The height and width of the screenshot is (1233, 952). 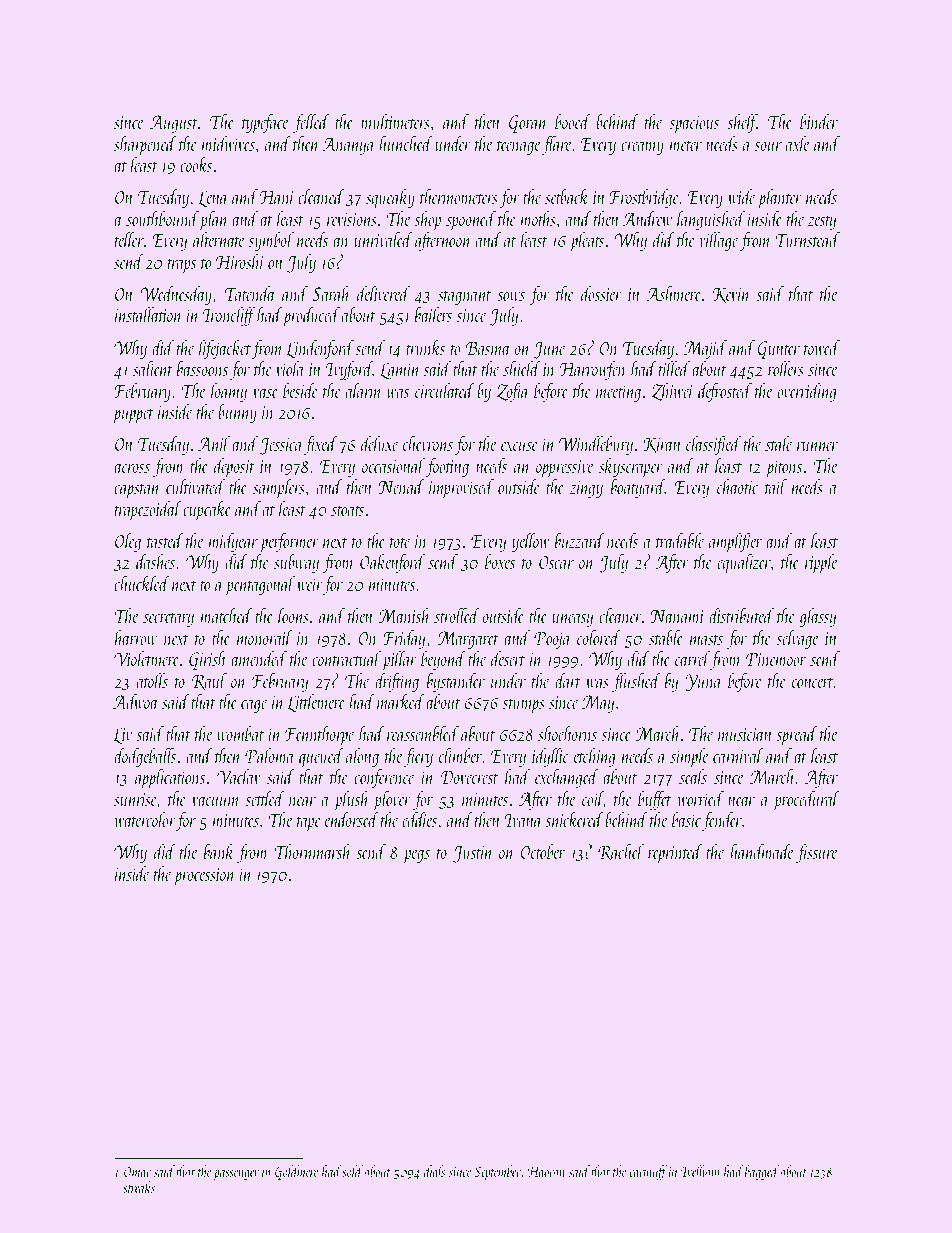 What do you see at coordinates (807, 239) in the screenshot?
I see `Turnstead` at bounding box center [807, 239].
